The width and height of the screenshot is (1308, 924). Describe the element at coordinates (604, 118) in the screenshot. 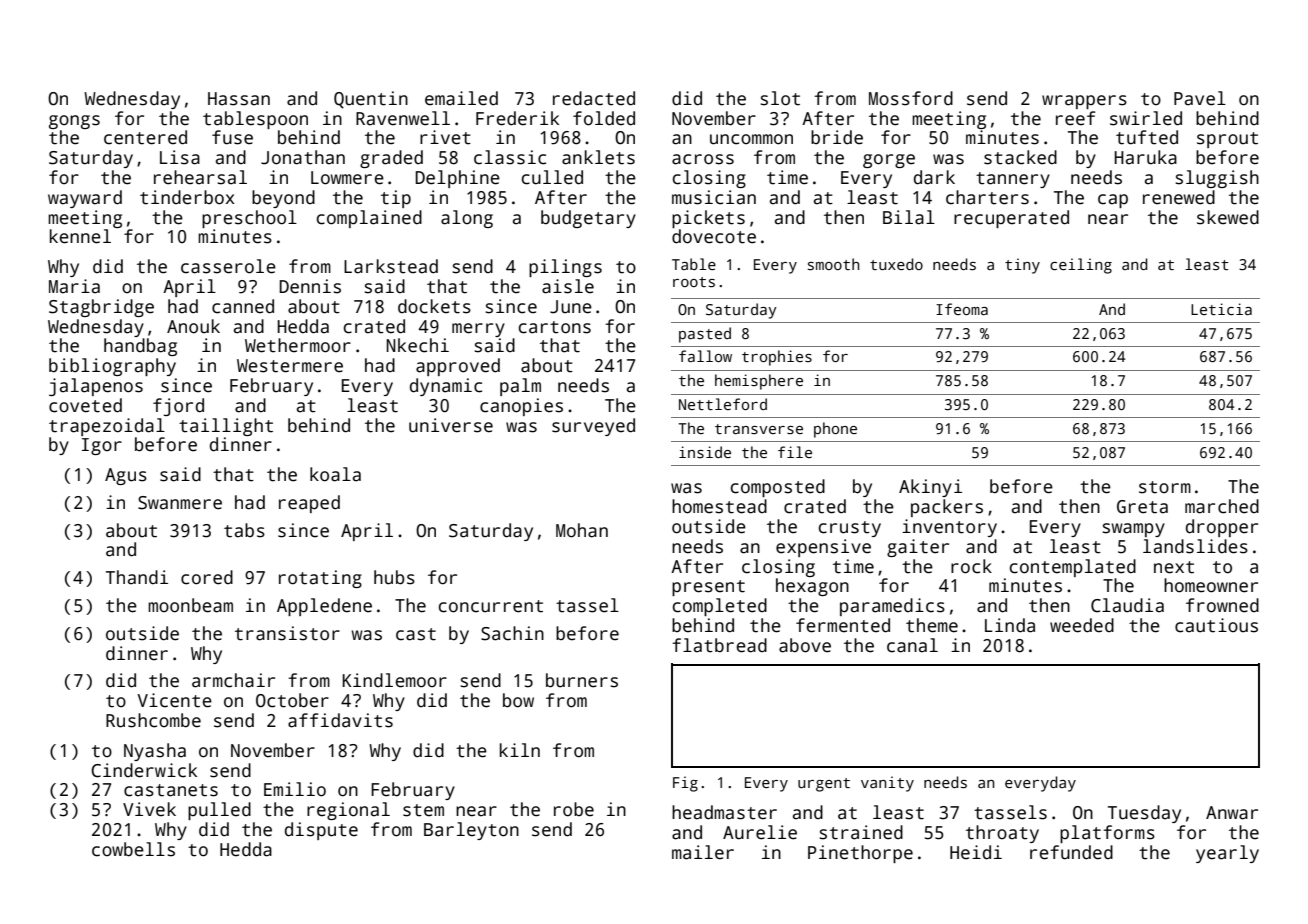

I see `folded` at that location.
